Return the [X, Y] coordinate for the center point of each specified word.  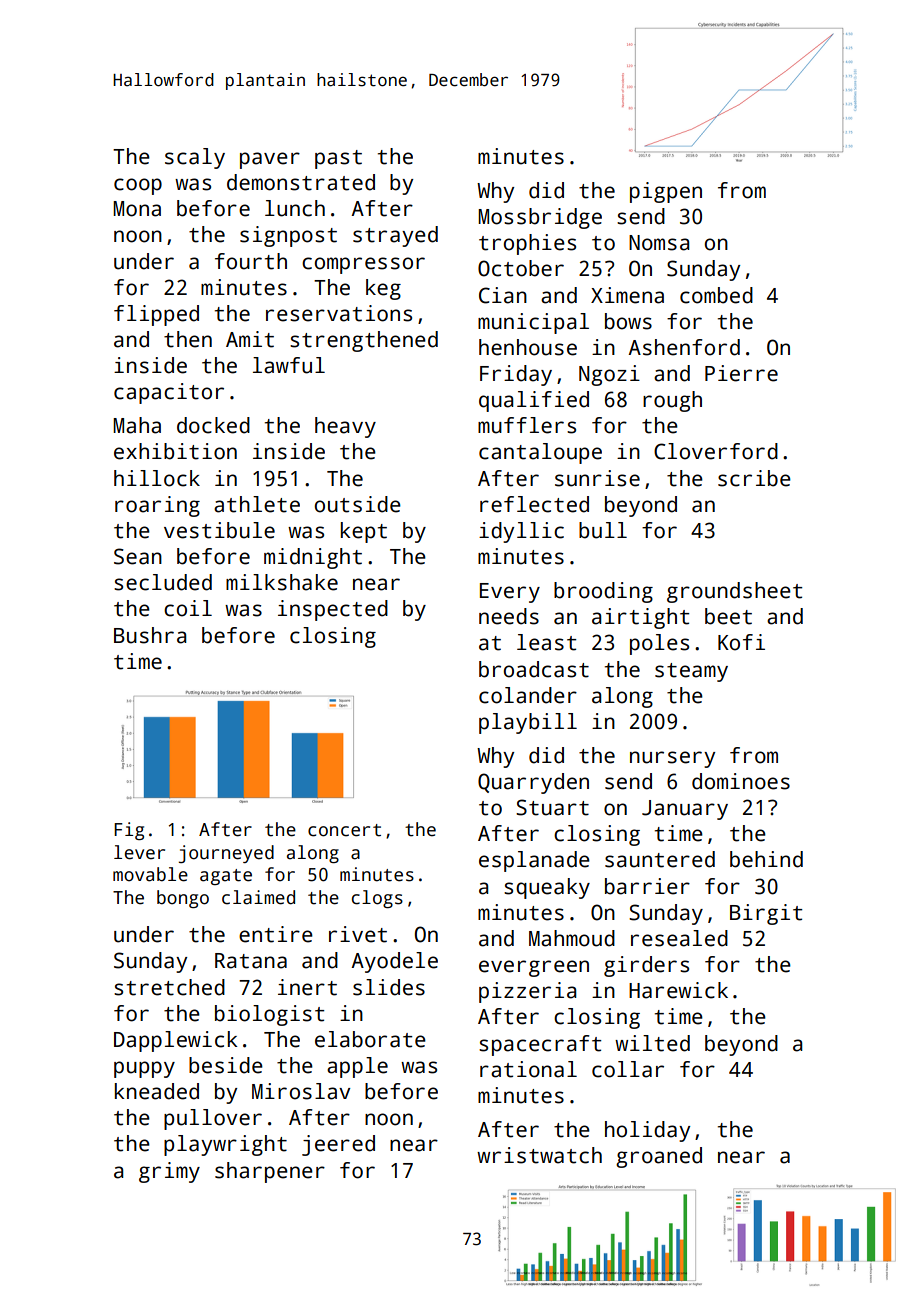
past [338, 159]
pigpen [666, 192]
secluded [163, 582]
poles [659, 644]
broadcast [534, 669]
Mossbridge [540, 218]
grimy [169, 1172]
